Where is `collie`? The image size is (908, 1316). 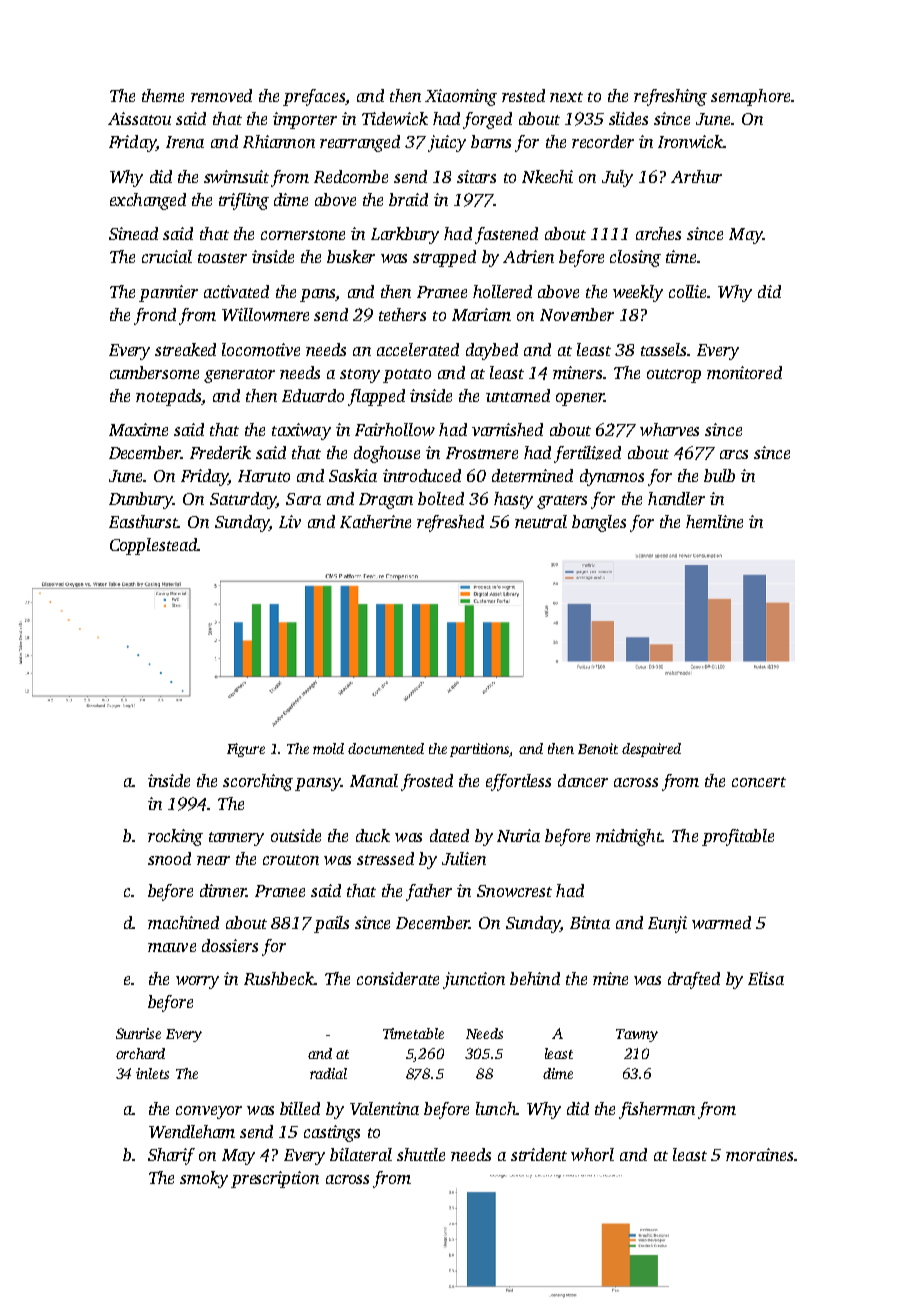
collie is located at coordinates (687, 291).
